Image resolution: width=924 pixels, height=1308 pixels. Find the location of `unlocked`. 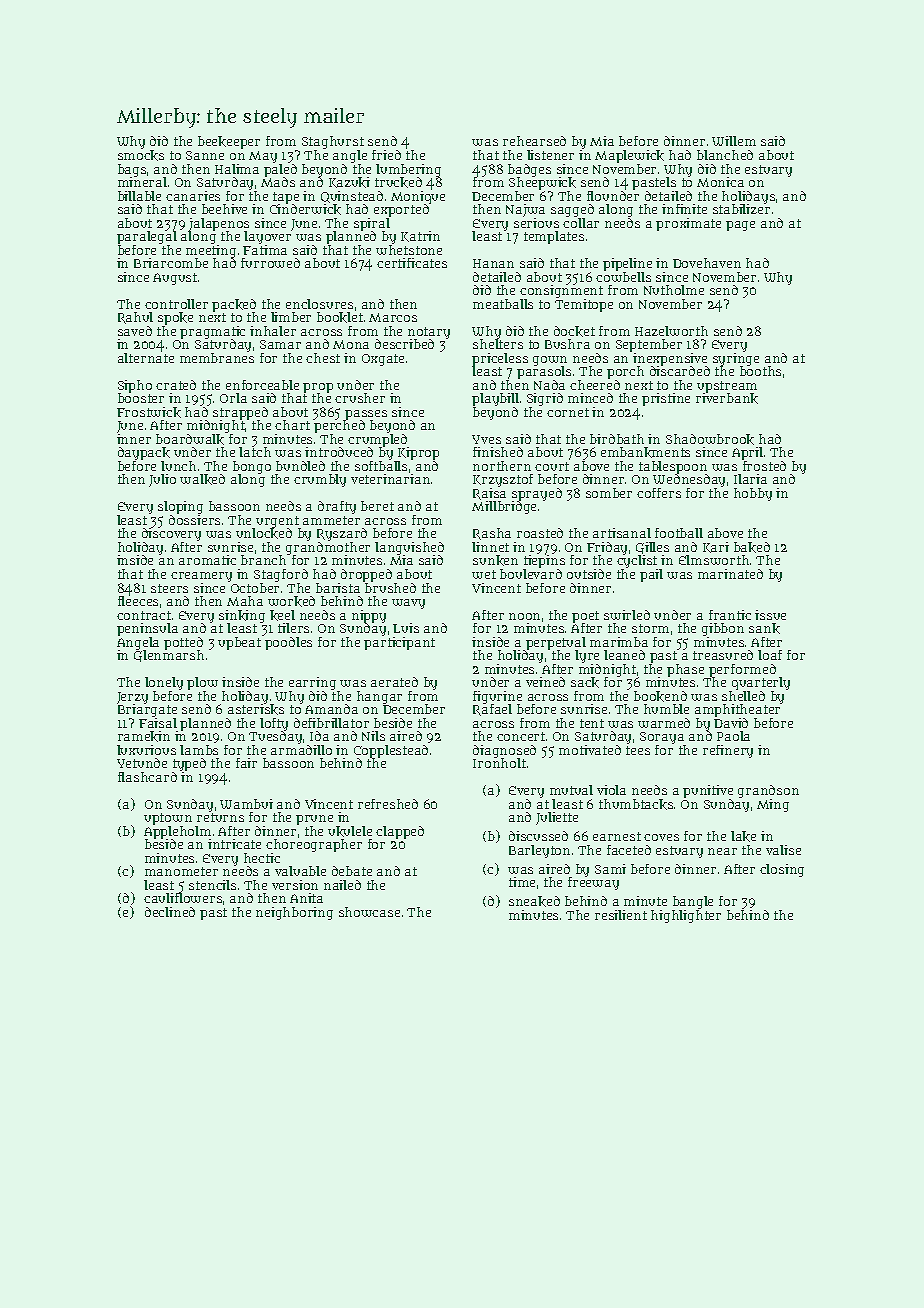

unlocked is located at coordinates (264, 534).
